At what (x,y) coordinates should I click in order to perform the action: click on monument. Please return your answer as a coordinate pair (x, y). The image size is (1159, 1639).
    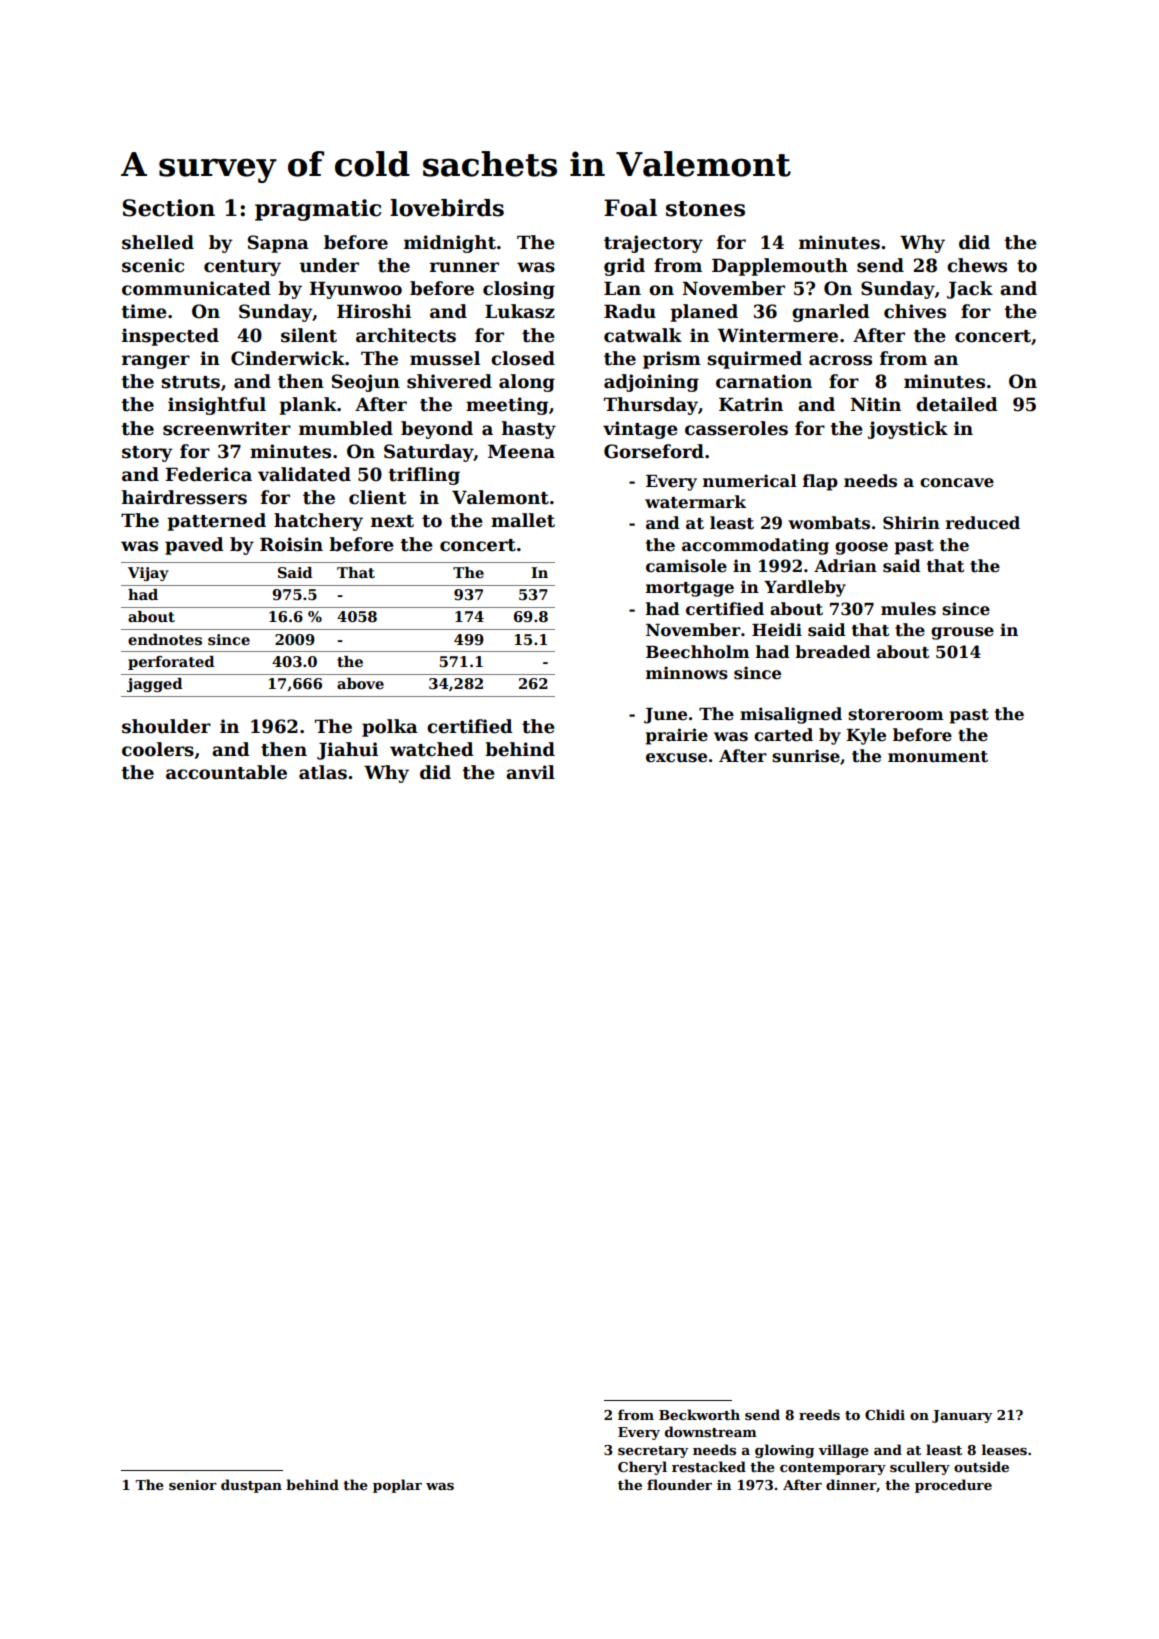
    Looking at the image, I should click on (938, 757).
